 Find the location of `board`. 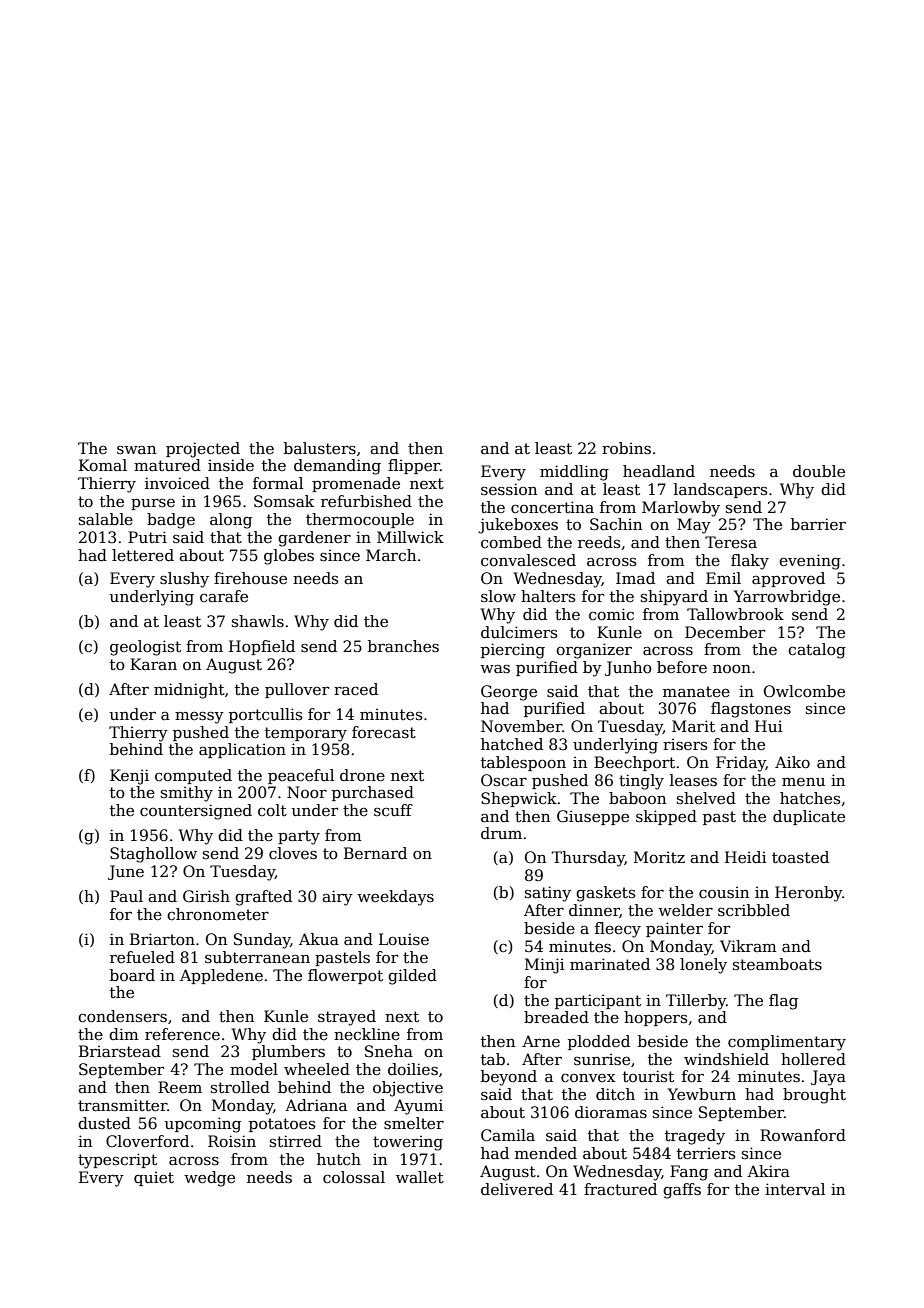

board is located at coordinates (132, 975).
